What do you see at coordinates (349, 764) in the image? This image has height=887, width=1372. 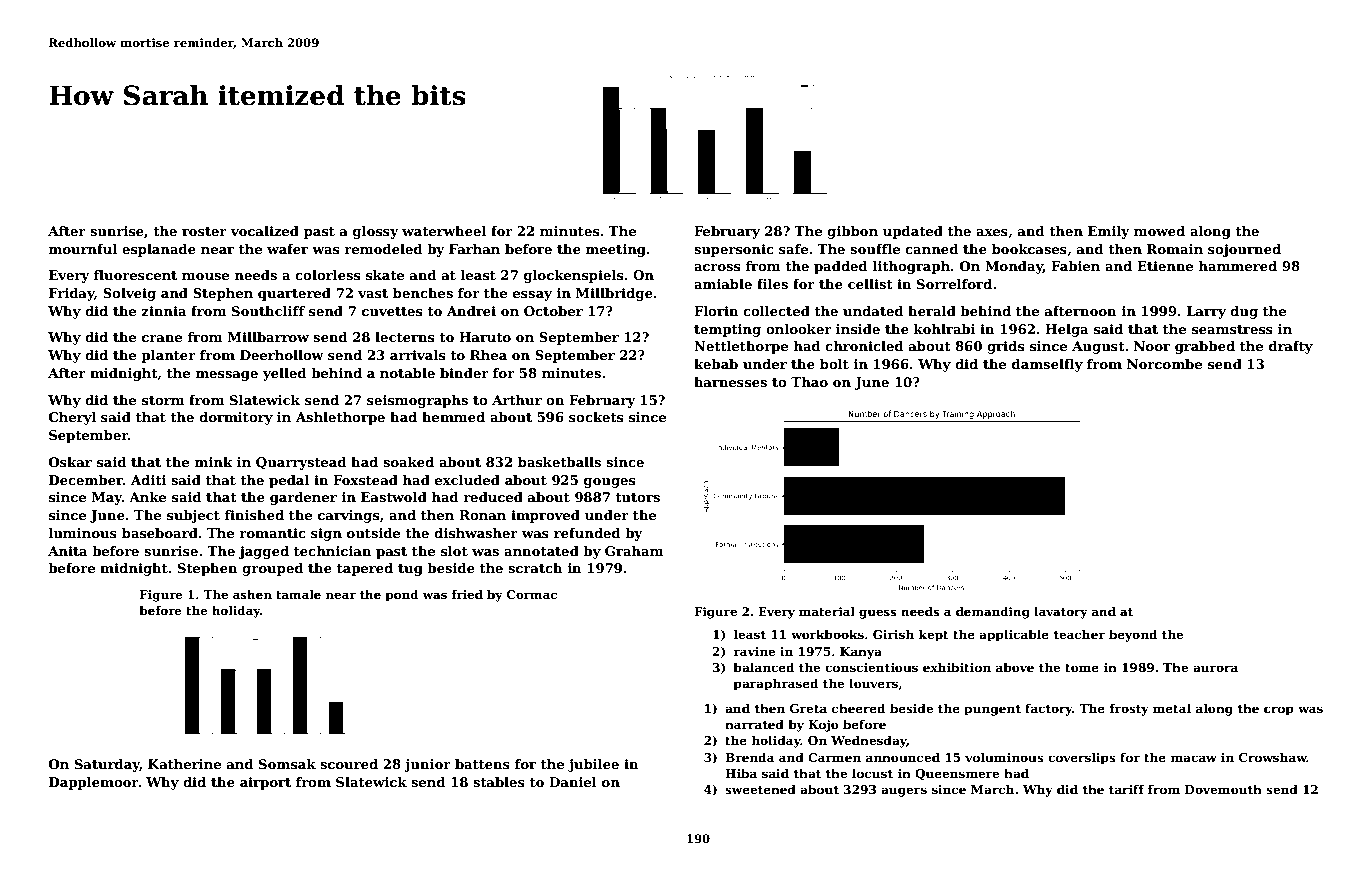 I see `scoured` at bounding box center [349, 764].
